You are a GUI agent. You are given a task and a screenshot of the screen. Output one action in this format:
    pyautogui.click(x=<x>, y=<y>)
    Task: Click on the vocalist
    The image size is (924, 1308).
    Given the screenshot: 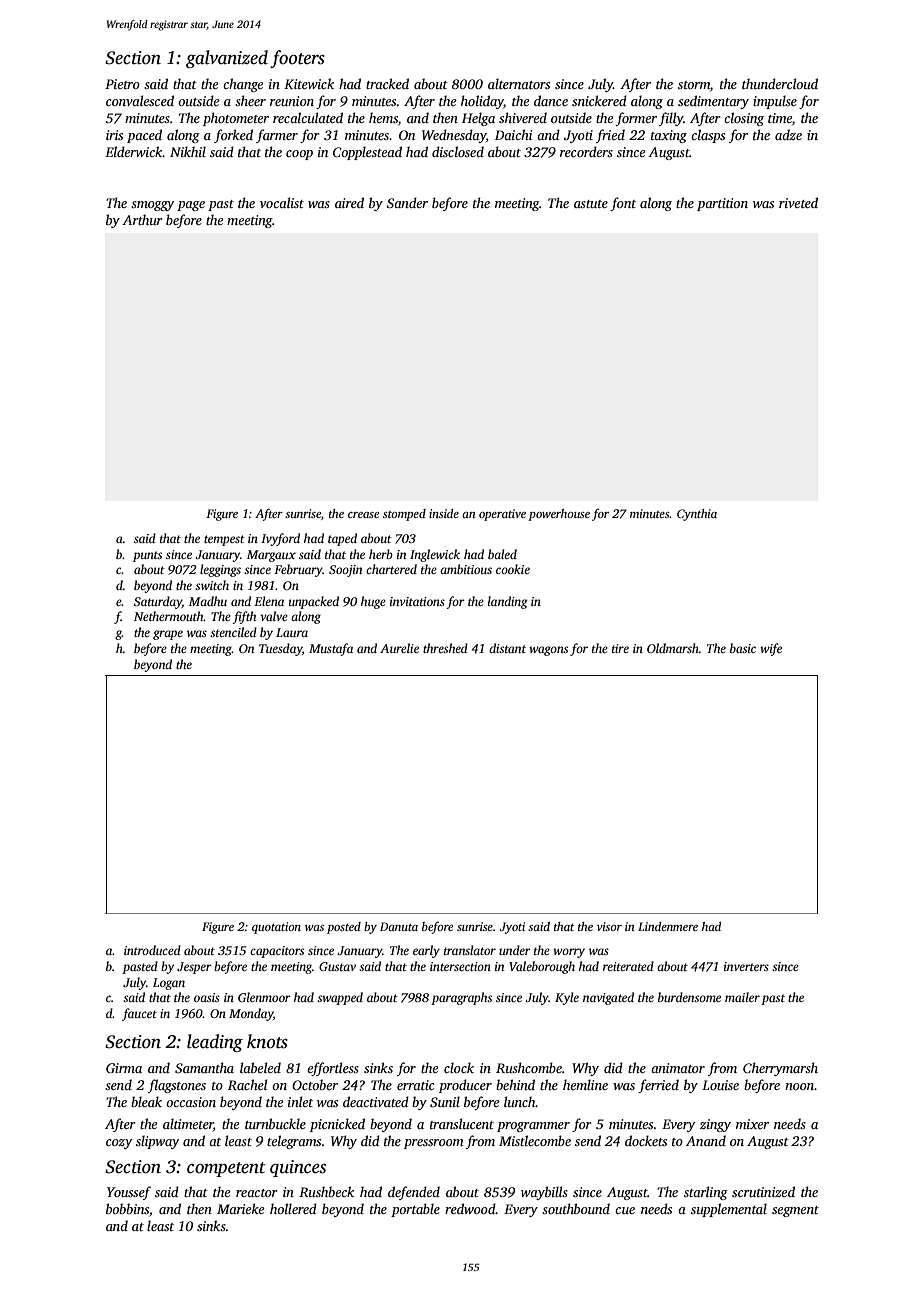 What is the action you would take?
    pyautogui.click(x=282, y=202)
